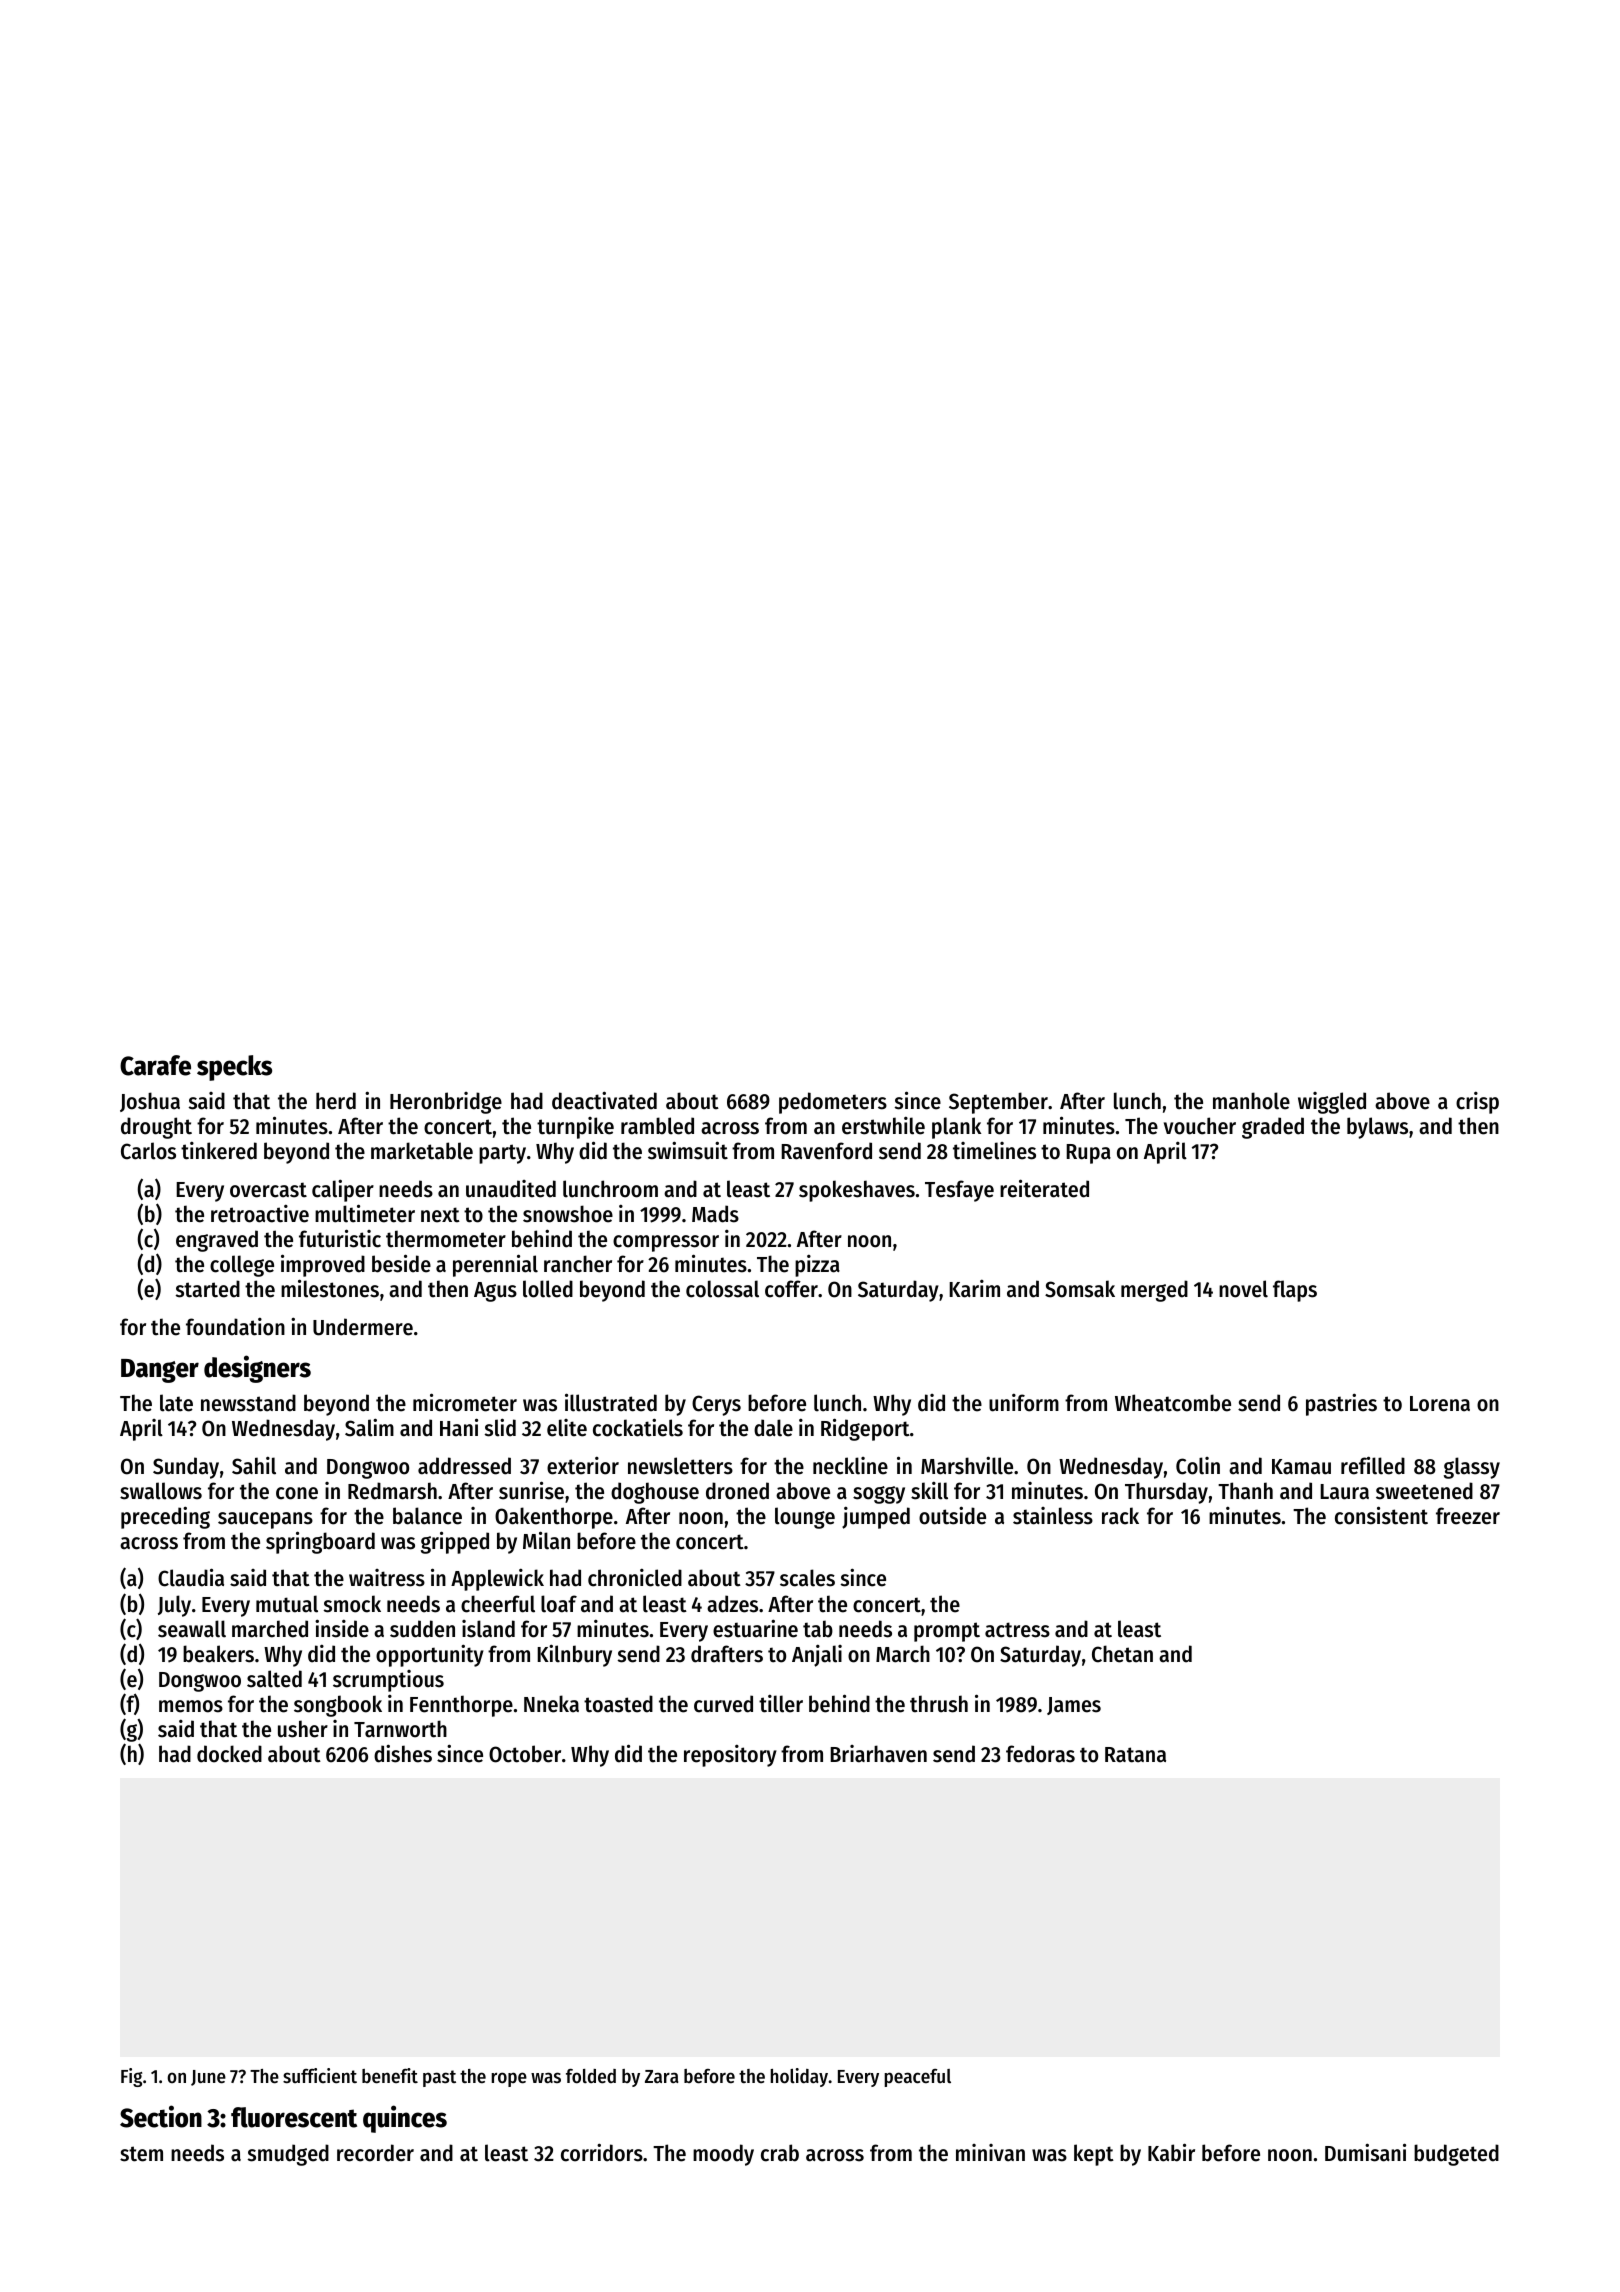 The height and width of the image is (2292, 1620). What do you see at coordinates (799, 2077) in the image?
I see `holiday` at bounding box center [799, 2077].
